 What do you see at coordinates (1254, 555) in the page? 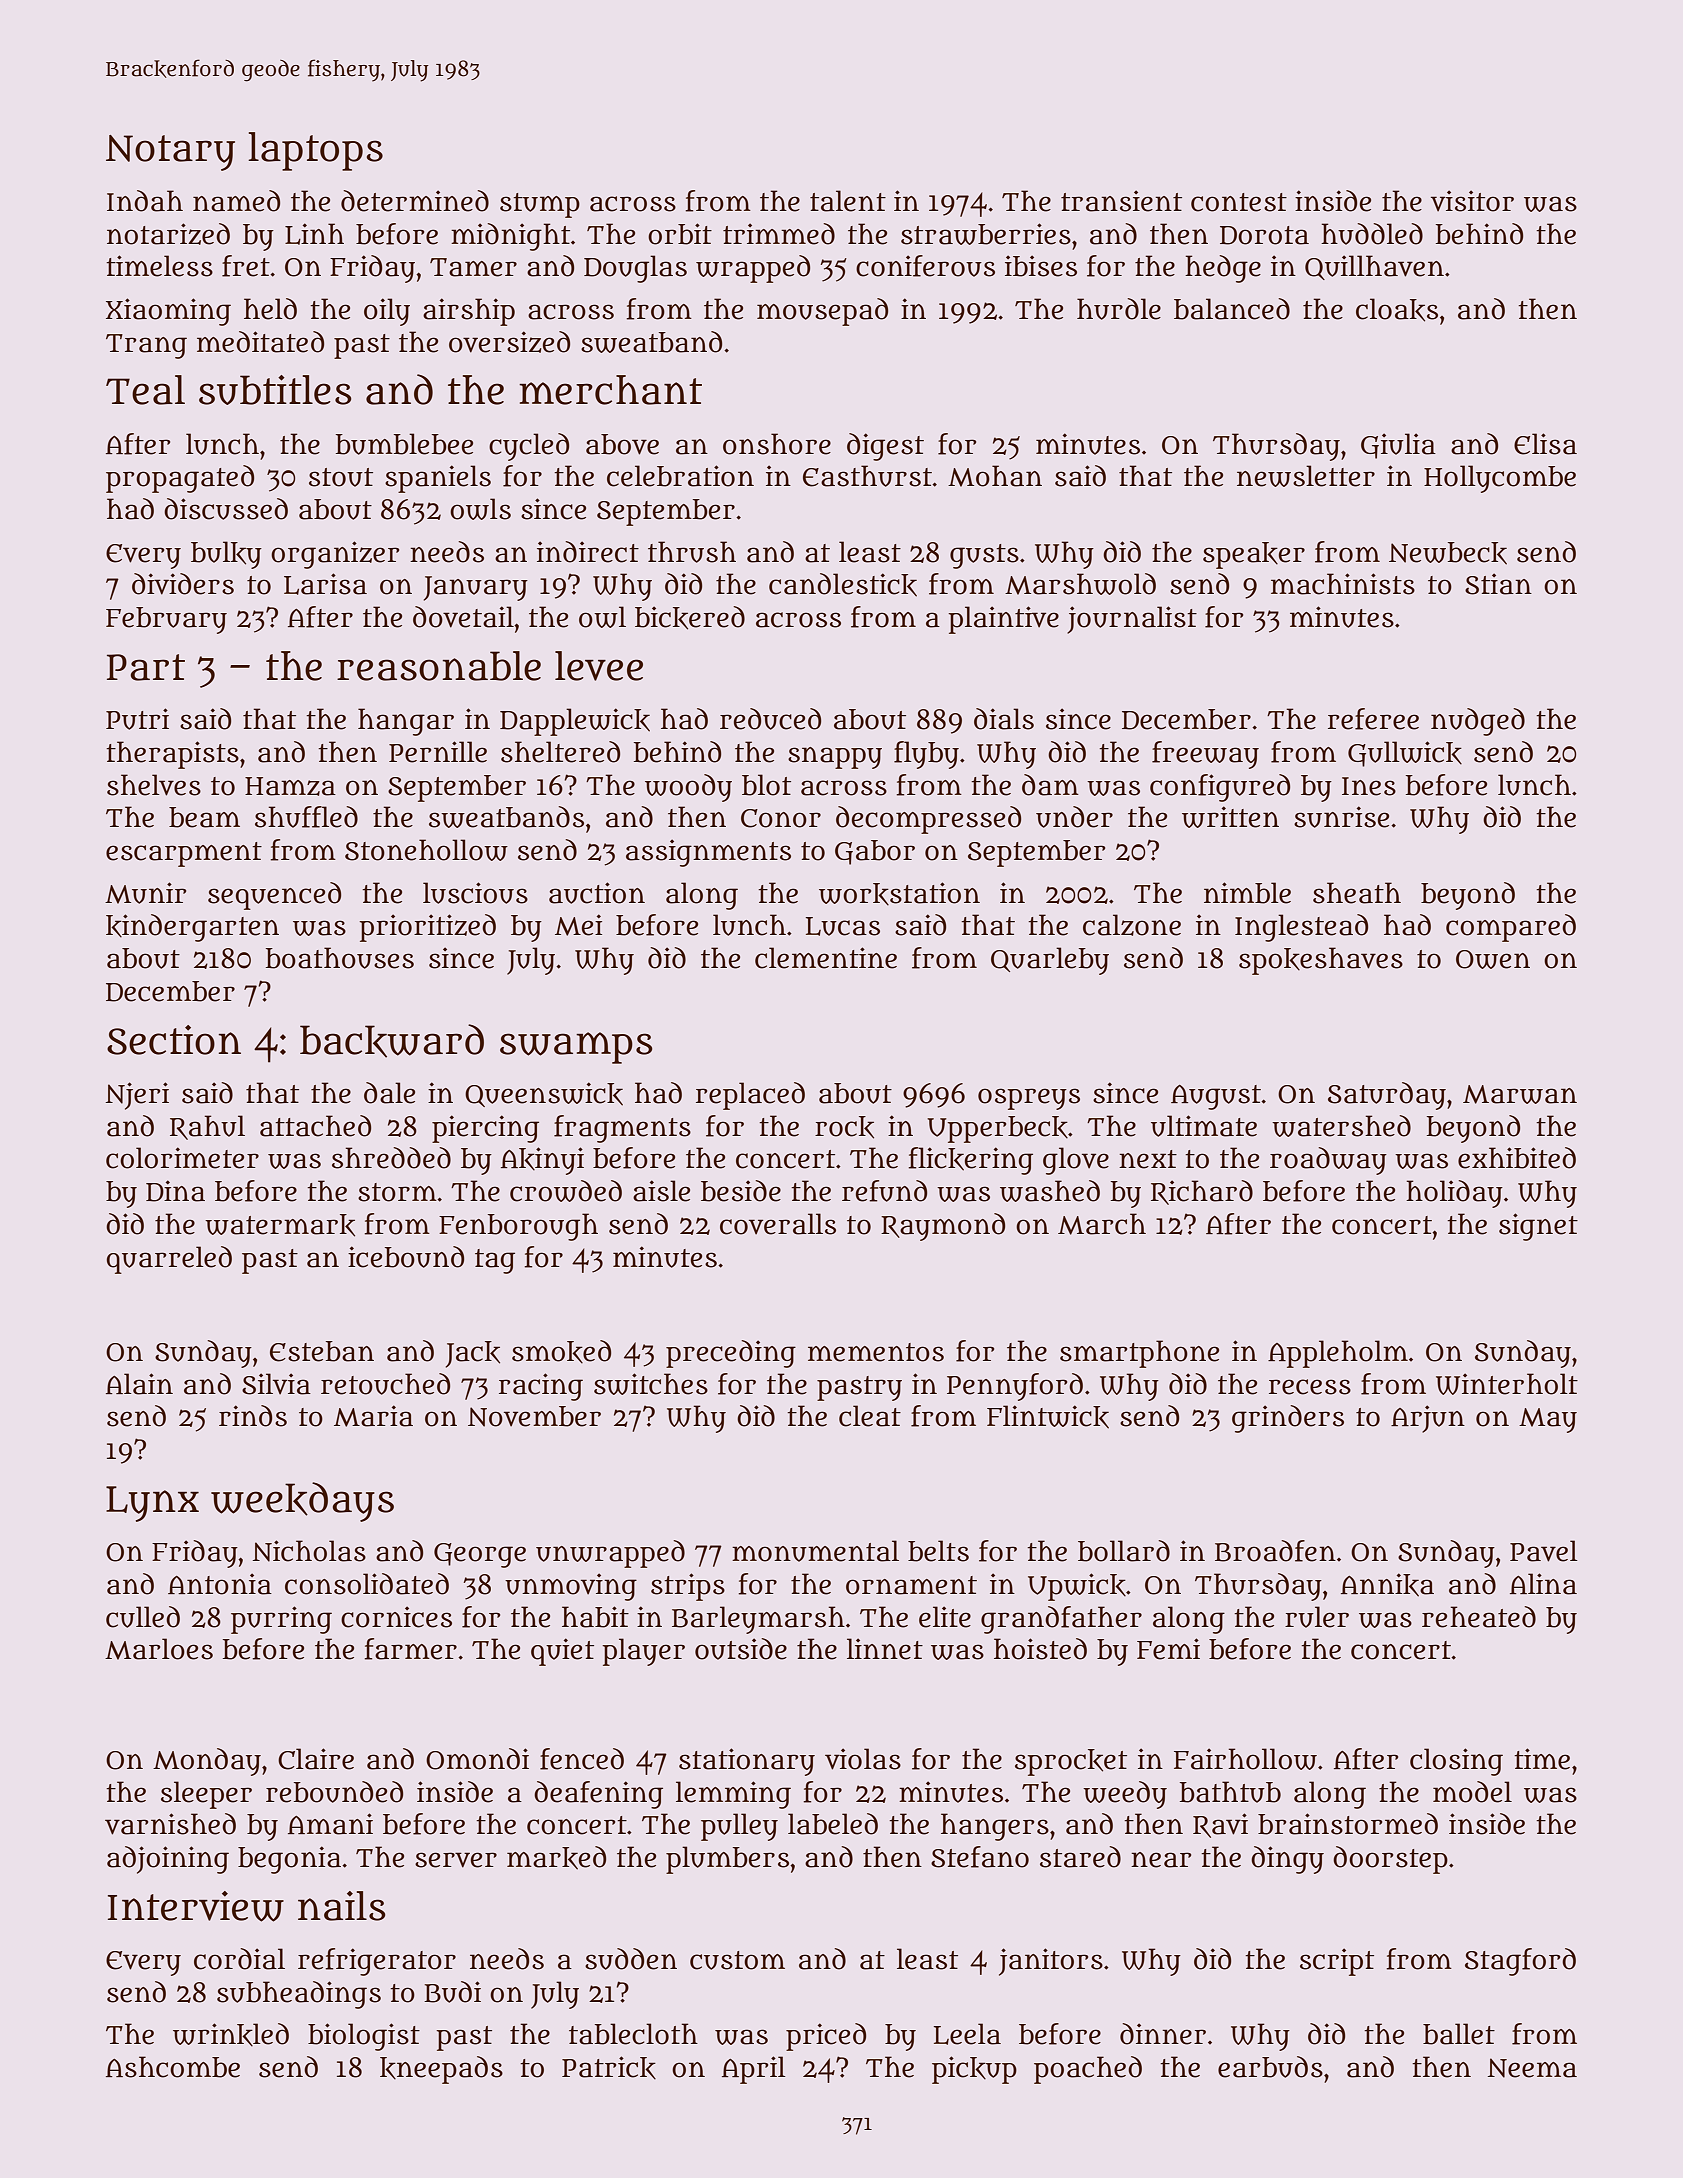
I see `speaker` at bounding box center [1254, 555].
